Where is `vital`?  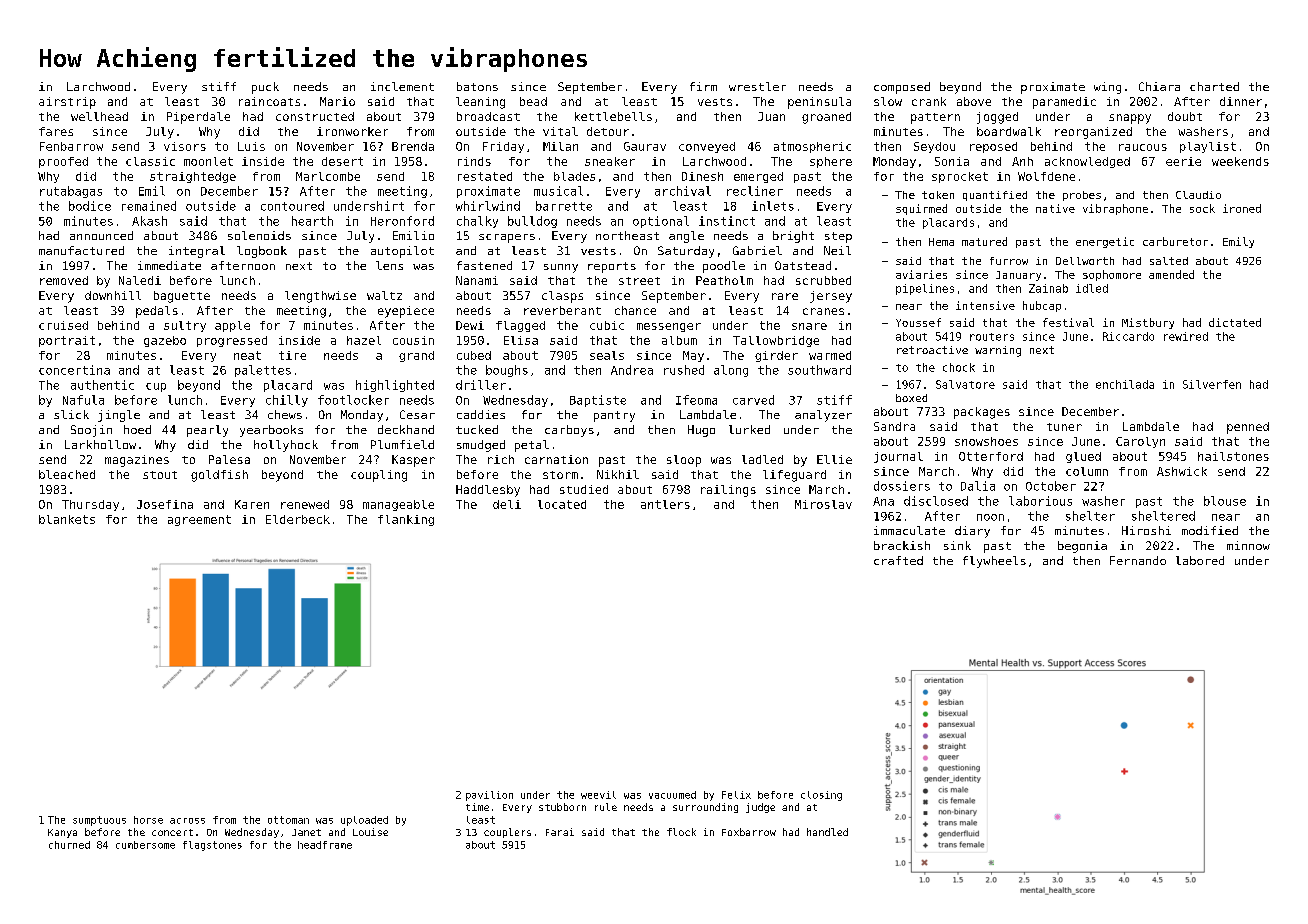
vital is located at coordinates (560, 131).
